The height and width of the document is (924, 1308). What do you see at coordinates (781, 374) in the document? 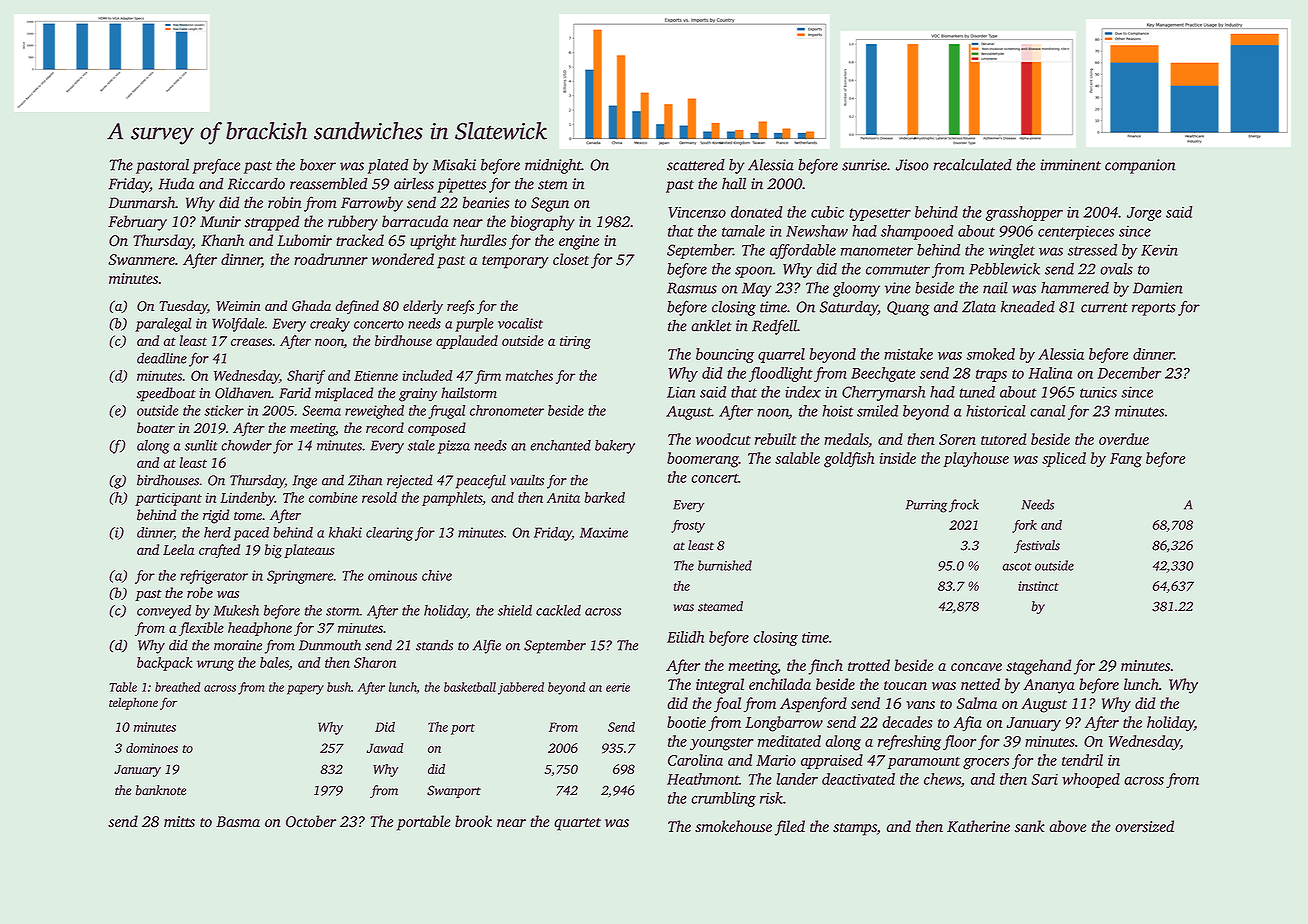
I see `floodlight` at bounding box center [781, 374].
